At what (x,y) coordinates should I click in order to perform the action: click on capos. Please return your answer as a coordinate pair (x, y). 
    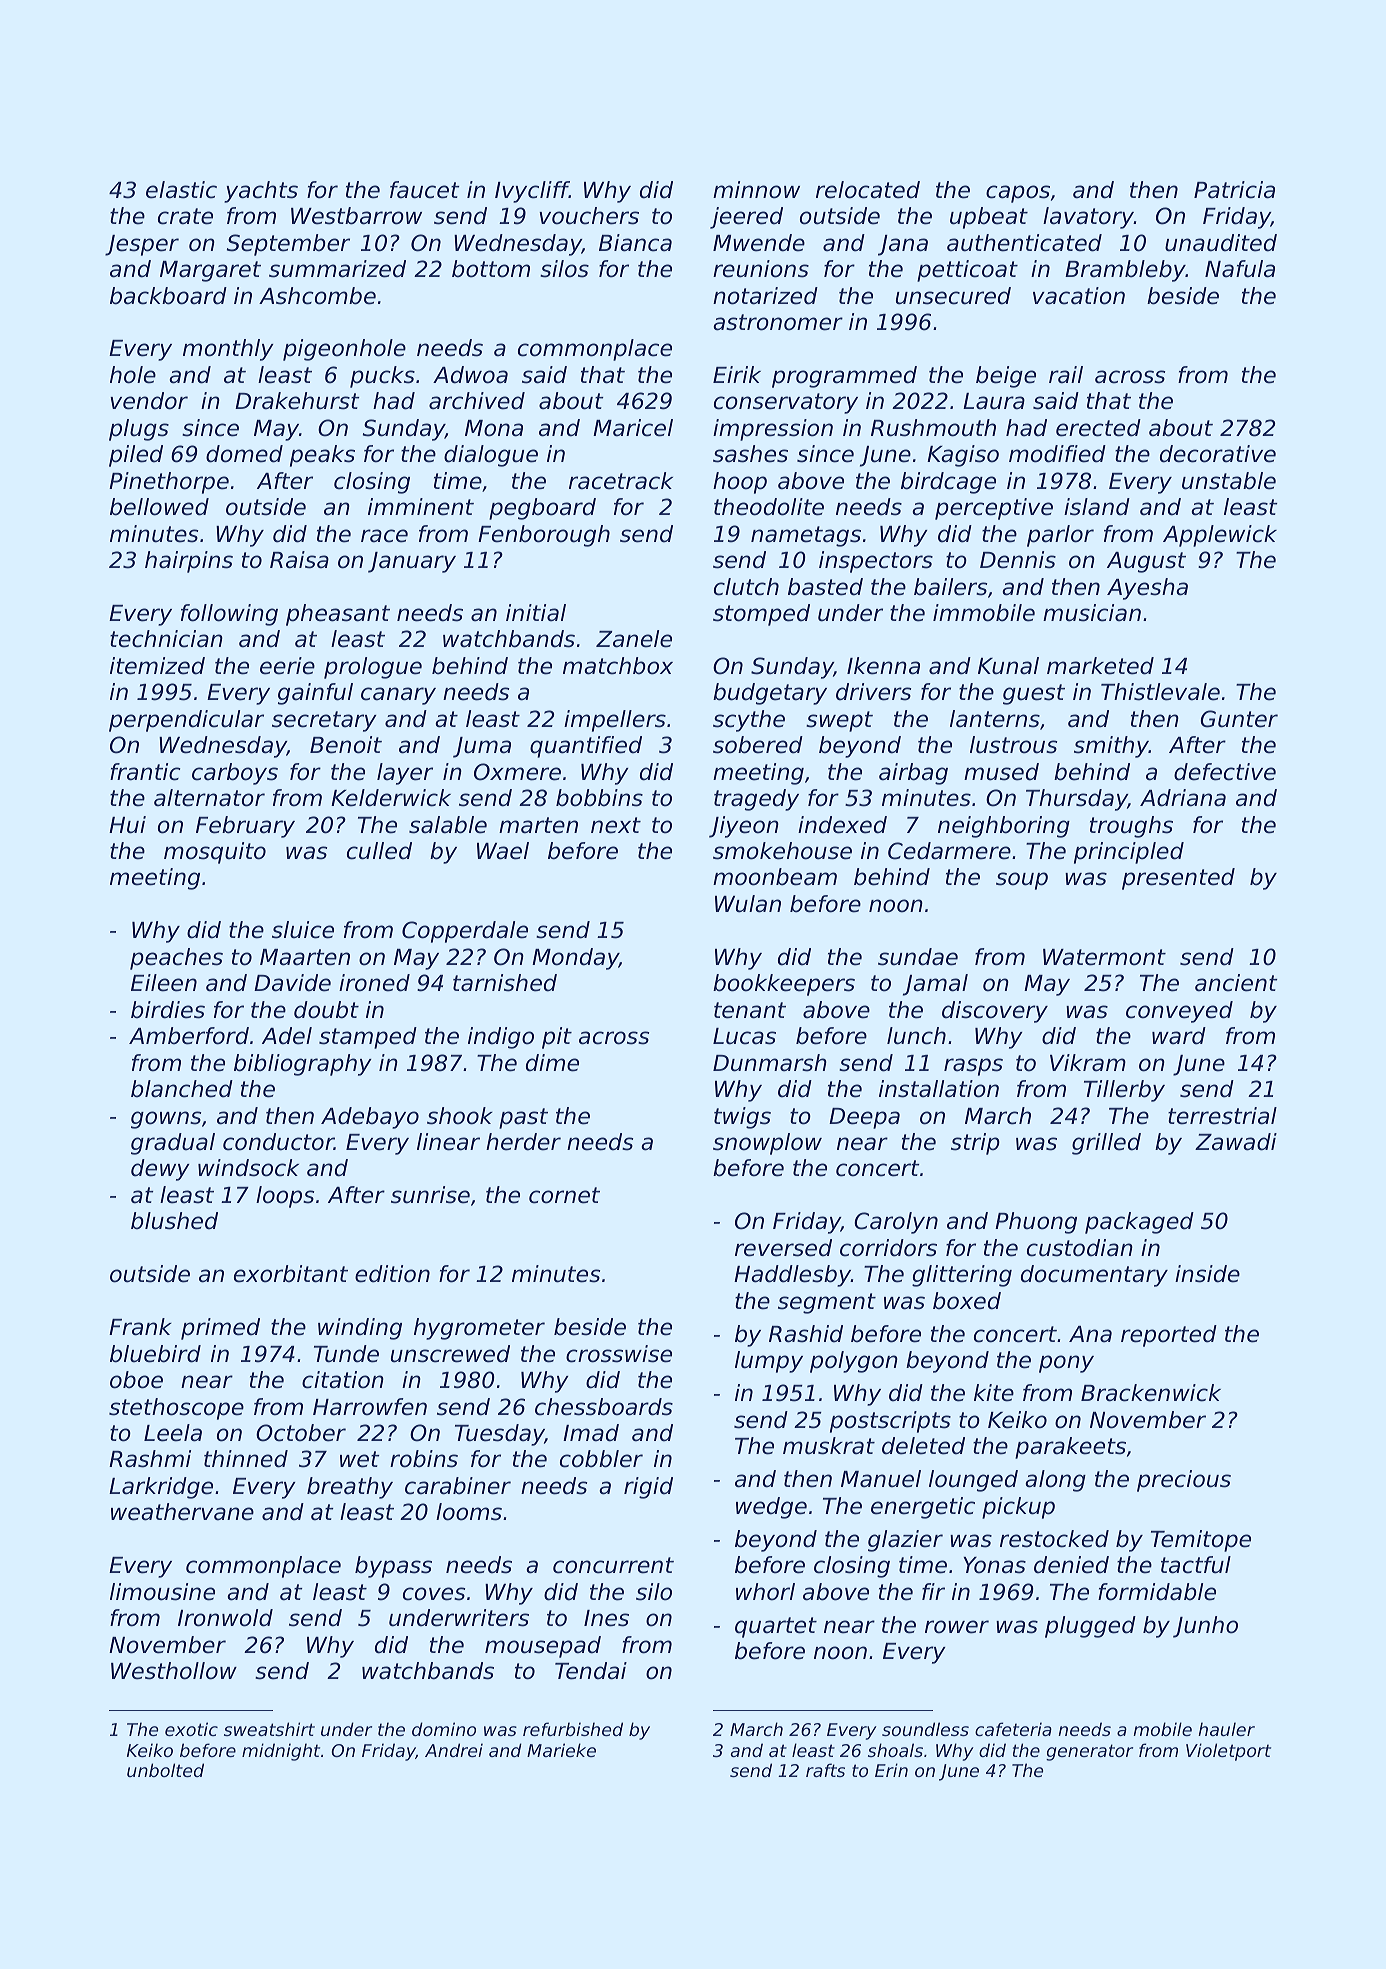
    Looking at the image, I should click on (1018, 194).
